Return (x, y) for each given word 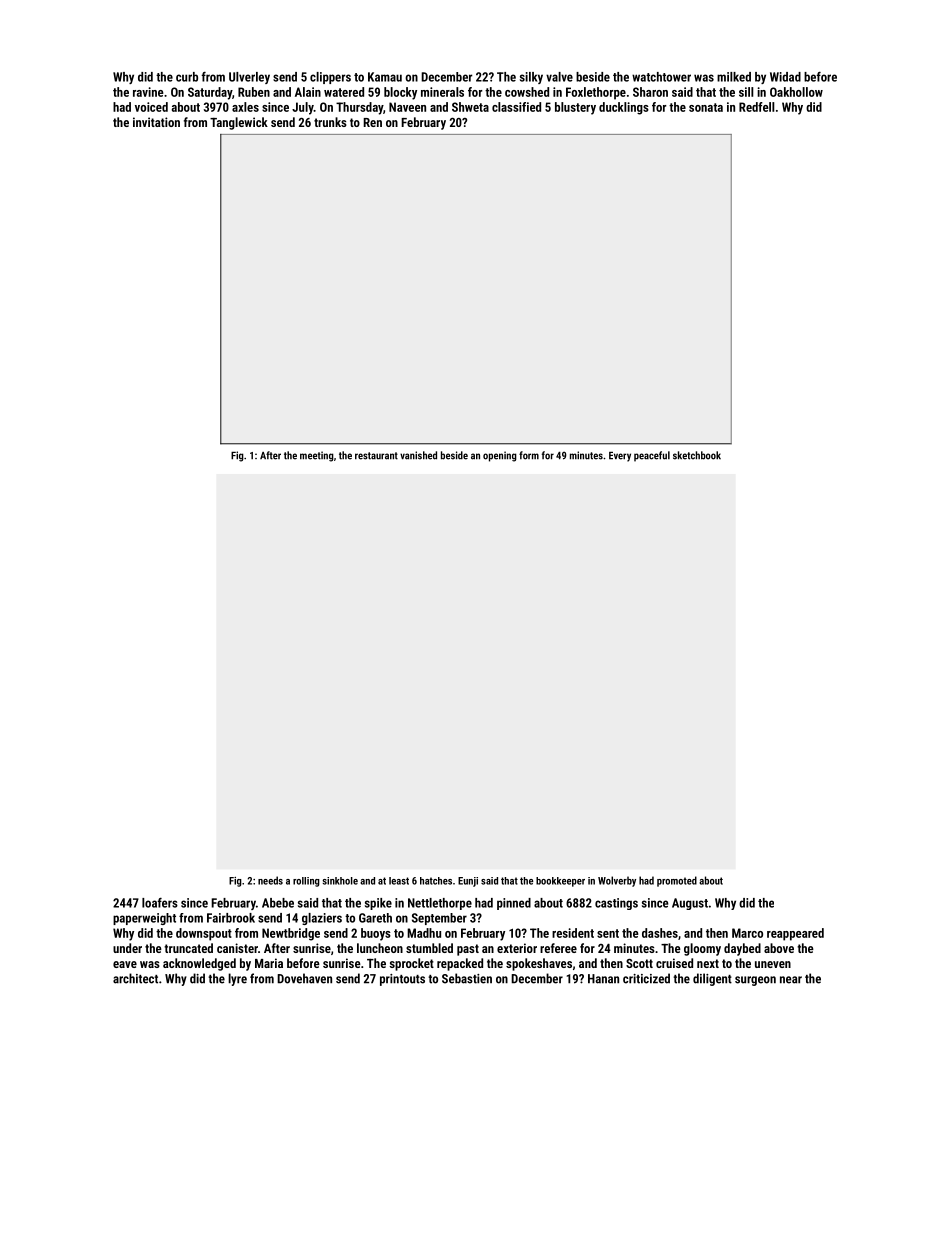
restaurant (376, 456)
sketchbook (697, 455)
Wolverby (617, 881)
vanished (418, 455)
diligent (712, 979)
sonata (706, 107)
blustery (575, 108)
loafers (160, 903)
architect (135, 978)
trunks (330, 122)
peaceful (652, 456)
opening (500, 456)
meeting (317, 456)
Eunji (468, 882)
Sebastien (467, 978)
